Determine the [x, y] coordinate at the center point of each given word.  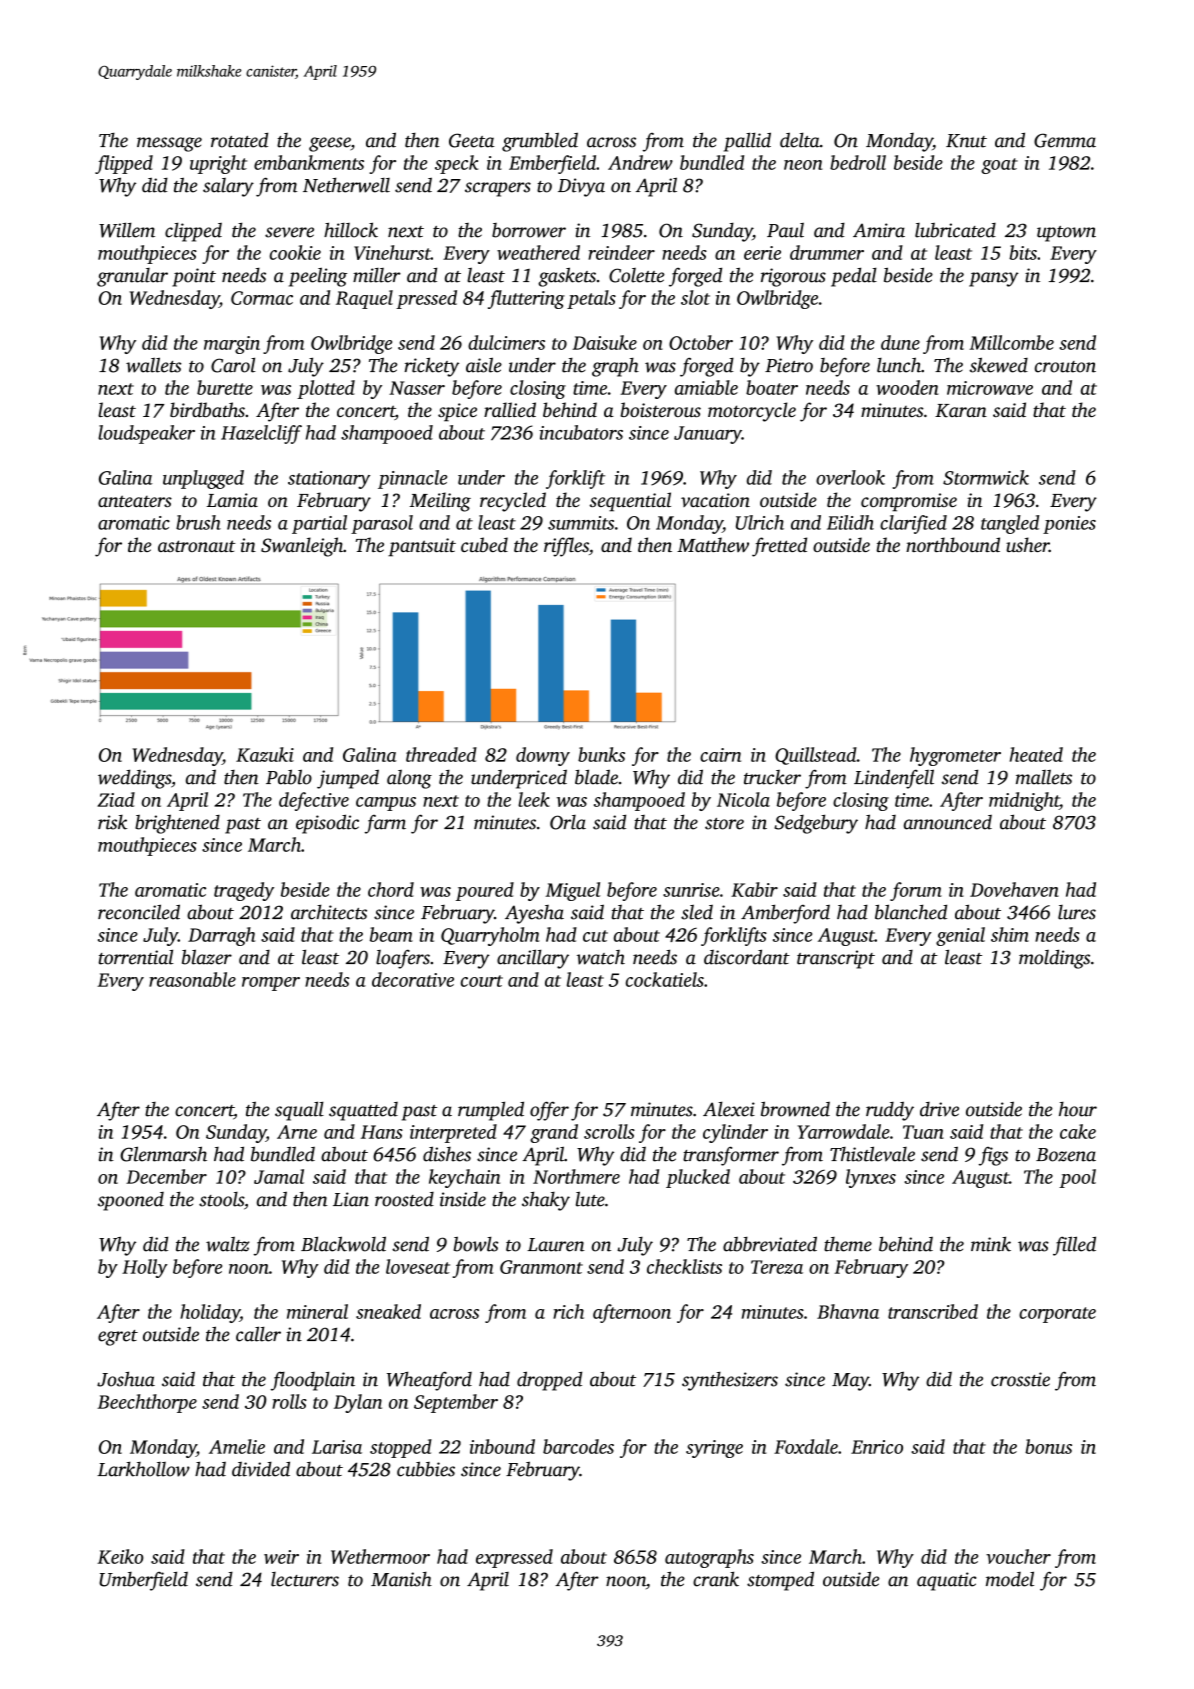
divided [261, 1469]
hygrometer [955, 756]
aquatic [946, 1581]
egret [118, 1338]
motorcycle [752, 412]
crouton [1065, 367]
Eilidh [850, 522]
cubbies [426, 1469]
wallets [153, 365]
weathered [538, 252]
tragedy [244, 891]
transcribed [933, 1311]
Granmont [541, 1267]
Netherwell [346, 185]
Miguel [572, 891]
